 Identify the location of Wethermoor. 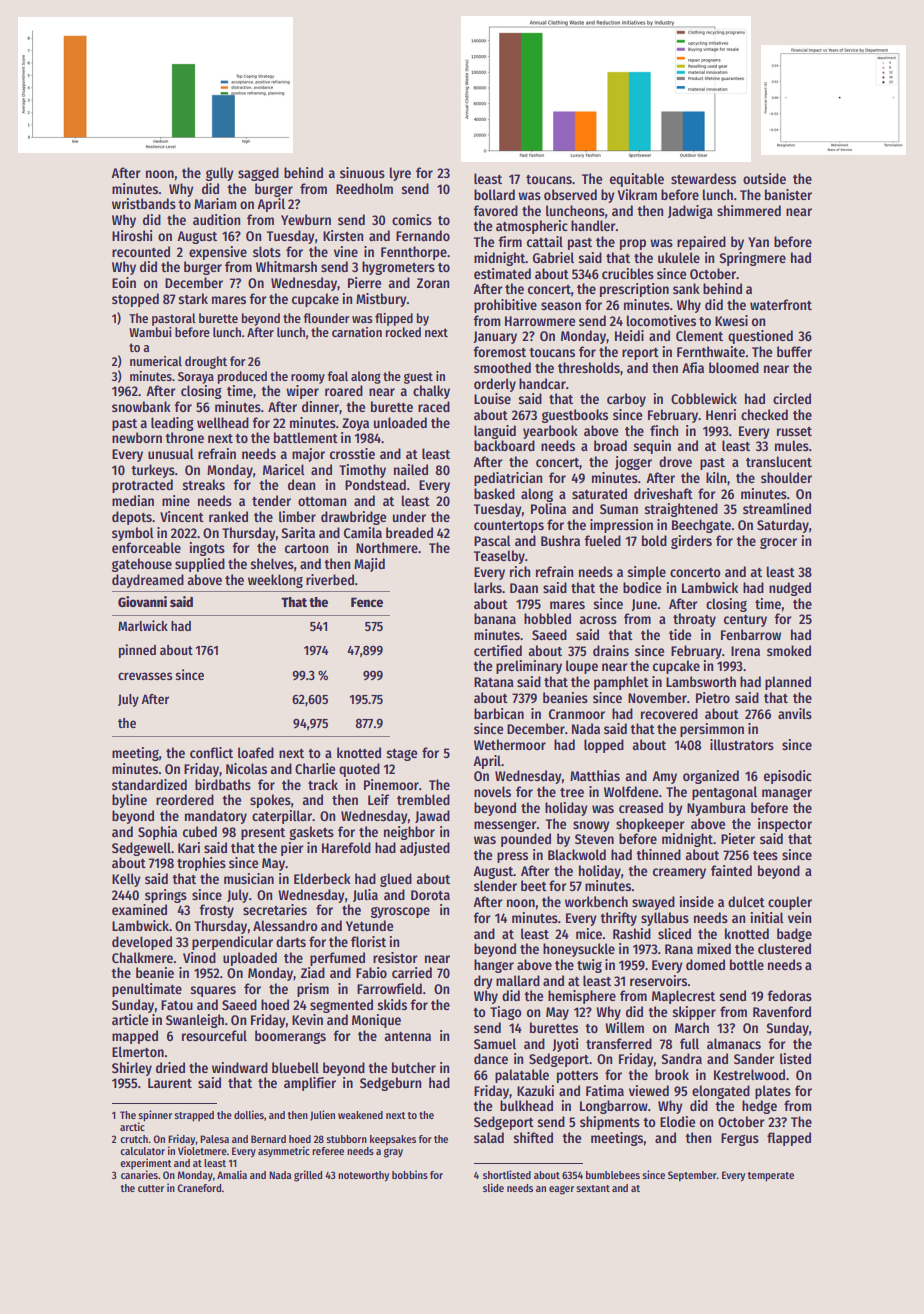
(510, 744).
